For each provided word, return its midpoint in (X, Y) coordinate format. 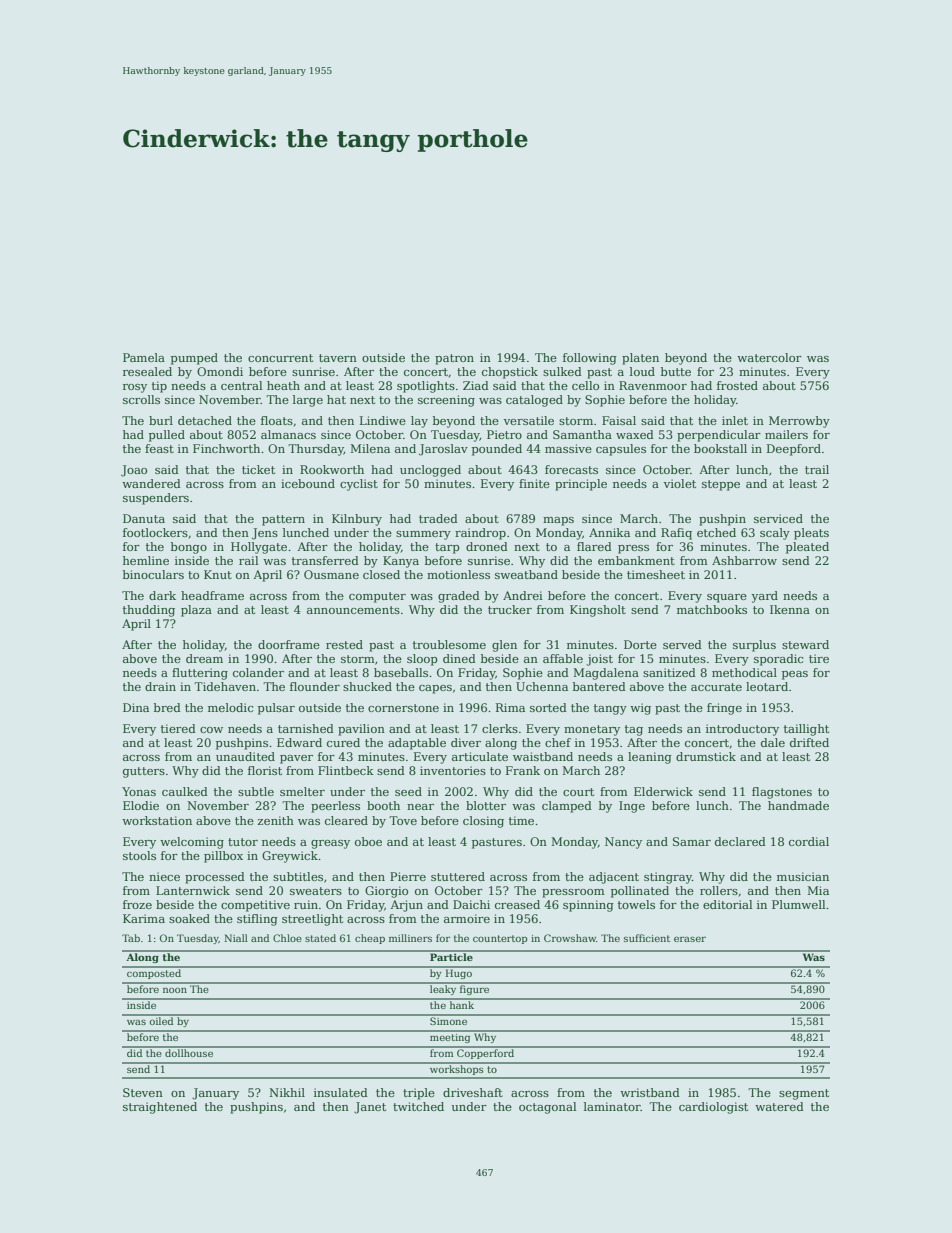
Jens (265, 534)
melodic (230, 707)
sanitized (669, 672)
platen (640, 359)
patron (454, 359)
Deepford (794, 450)
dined (459, 658)
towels (636, 904)
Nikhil (287, 1092)
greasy (330, 844)
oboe (368, 841)
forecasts (571, 469)
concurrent (280, 358)
